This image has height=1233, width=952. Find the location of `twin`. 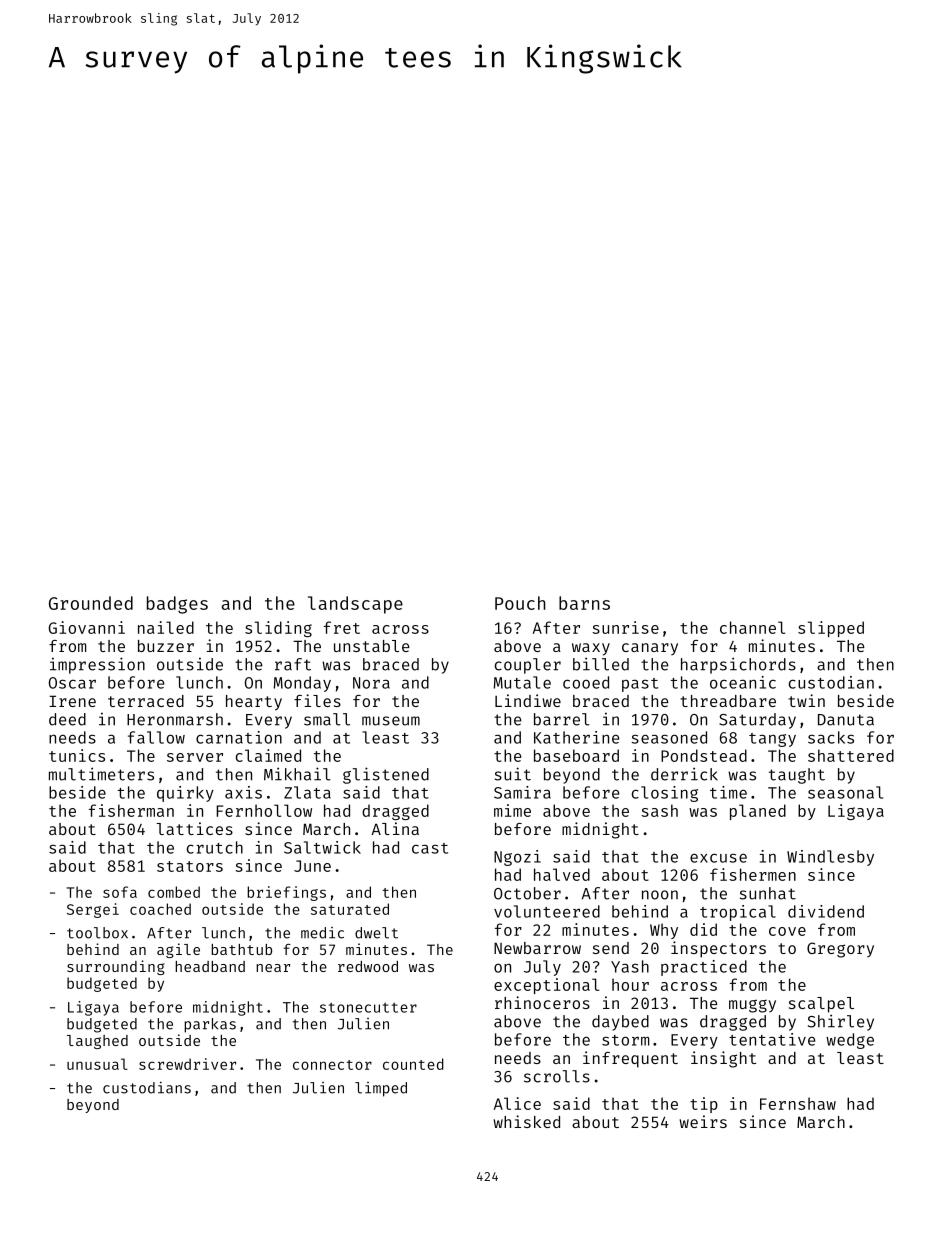

twin is located at coordinates (806, 700).
